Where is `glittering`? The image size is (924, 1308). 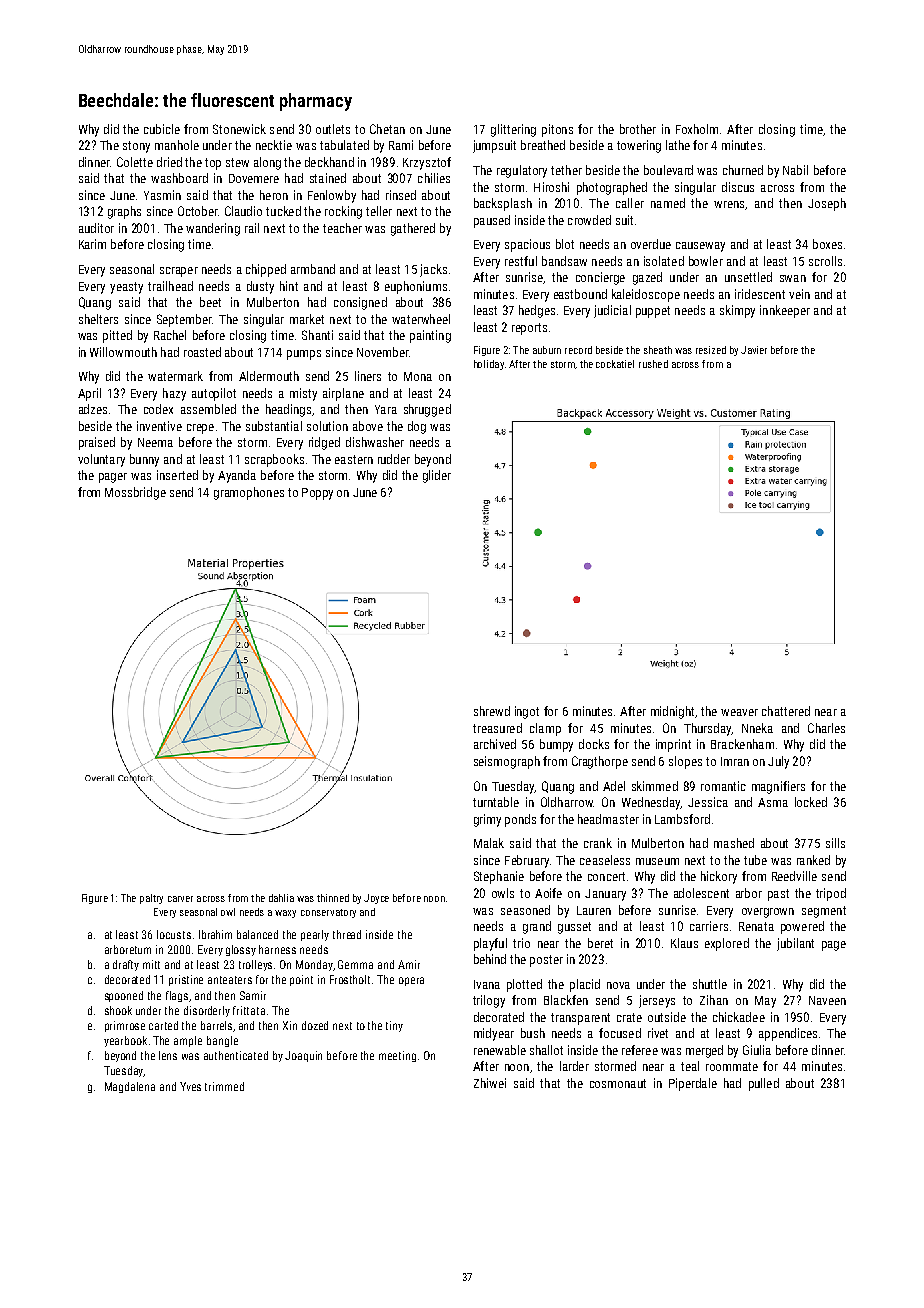 glittering is located at coordinates (513, 130).
